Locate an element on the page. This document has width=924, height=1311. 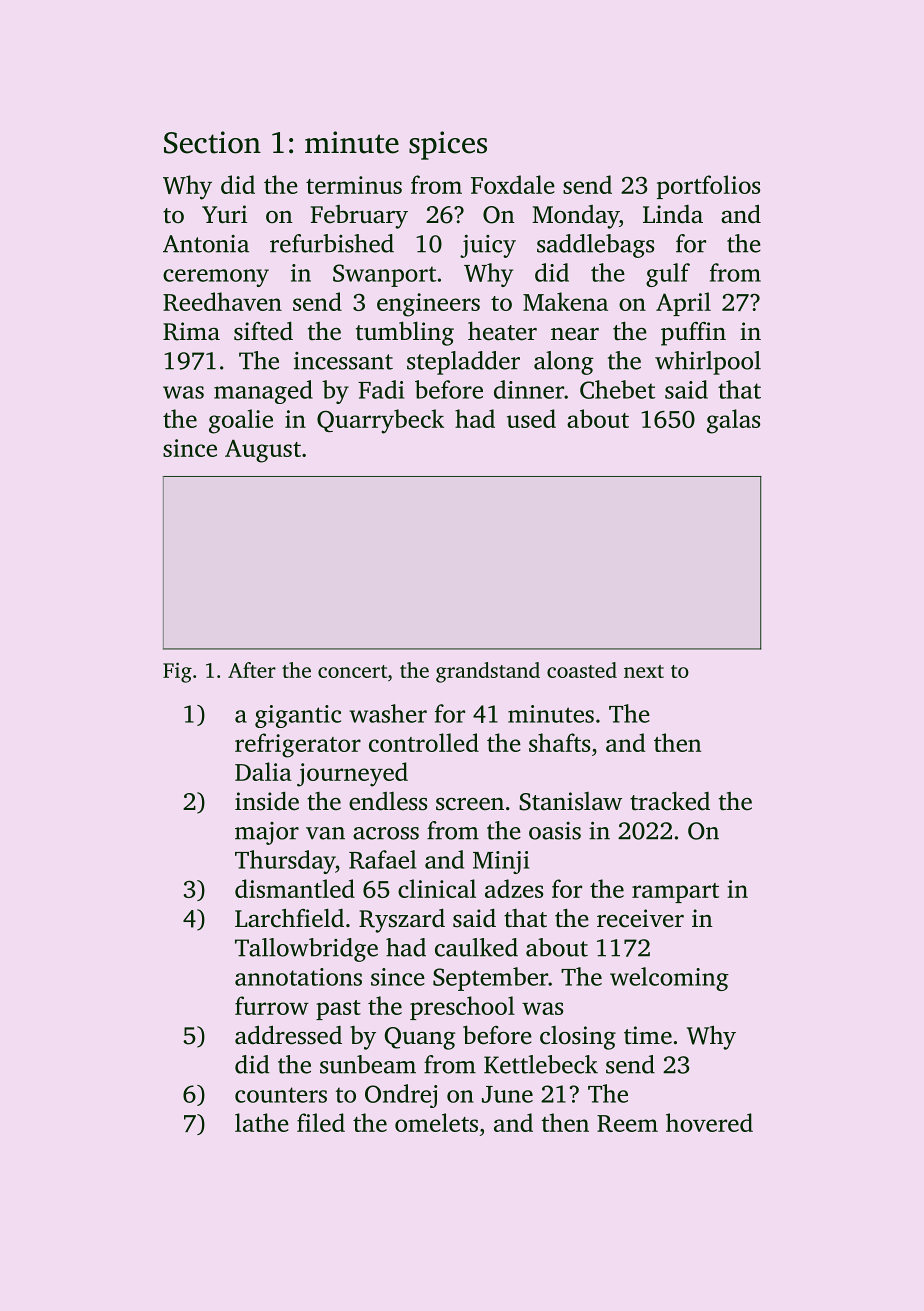
Section is located at coordinates (212, 142).
